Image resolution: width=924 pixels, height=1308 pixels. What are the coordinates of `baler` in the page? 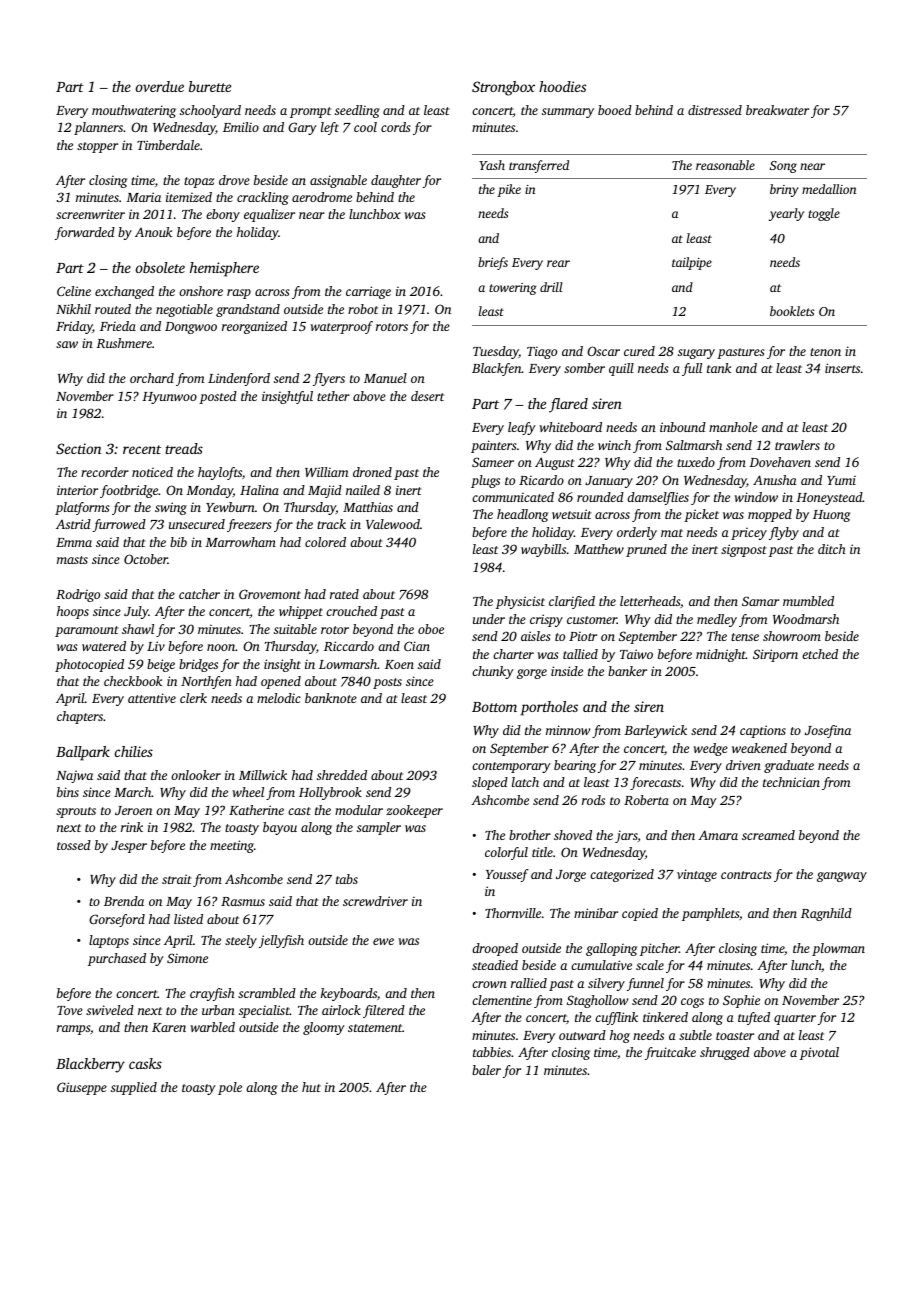 It's located at (486, 1070).
